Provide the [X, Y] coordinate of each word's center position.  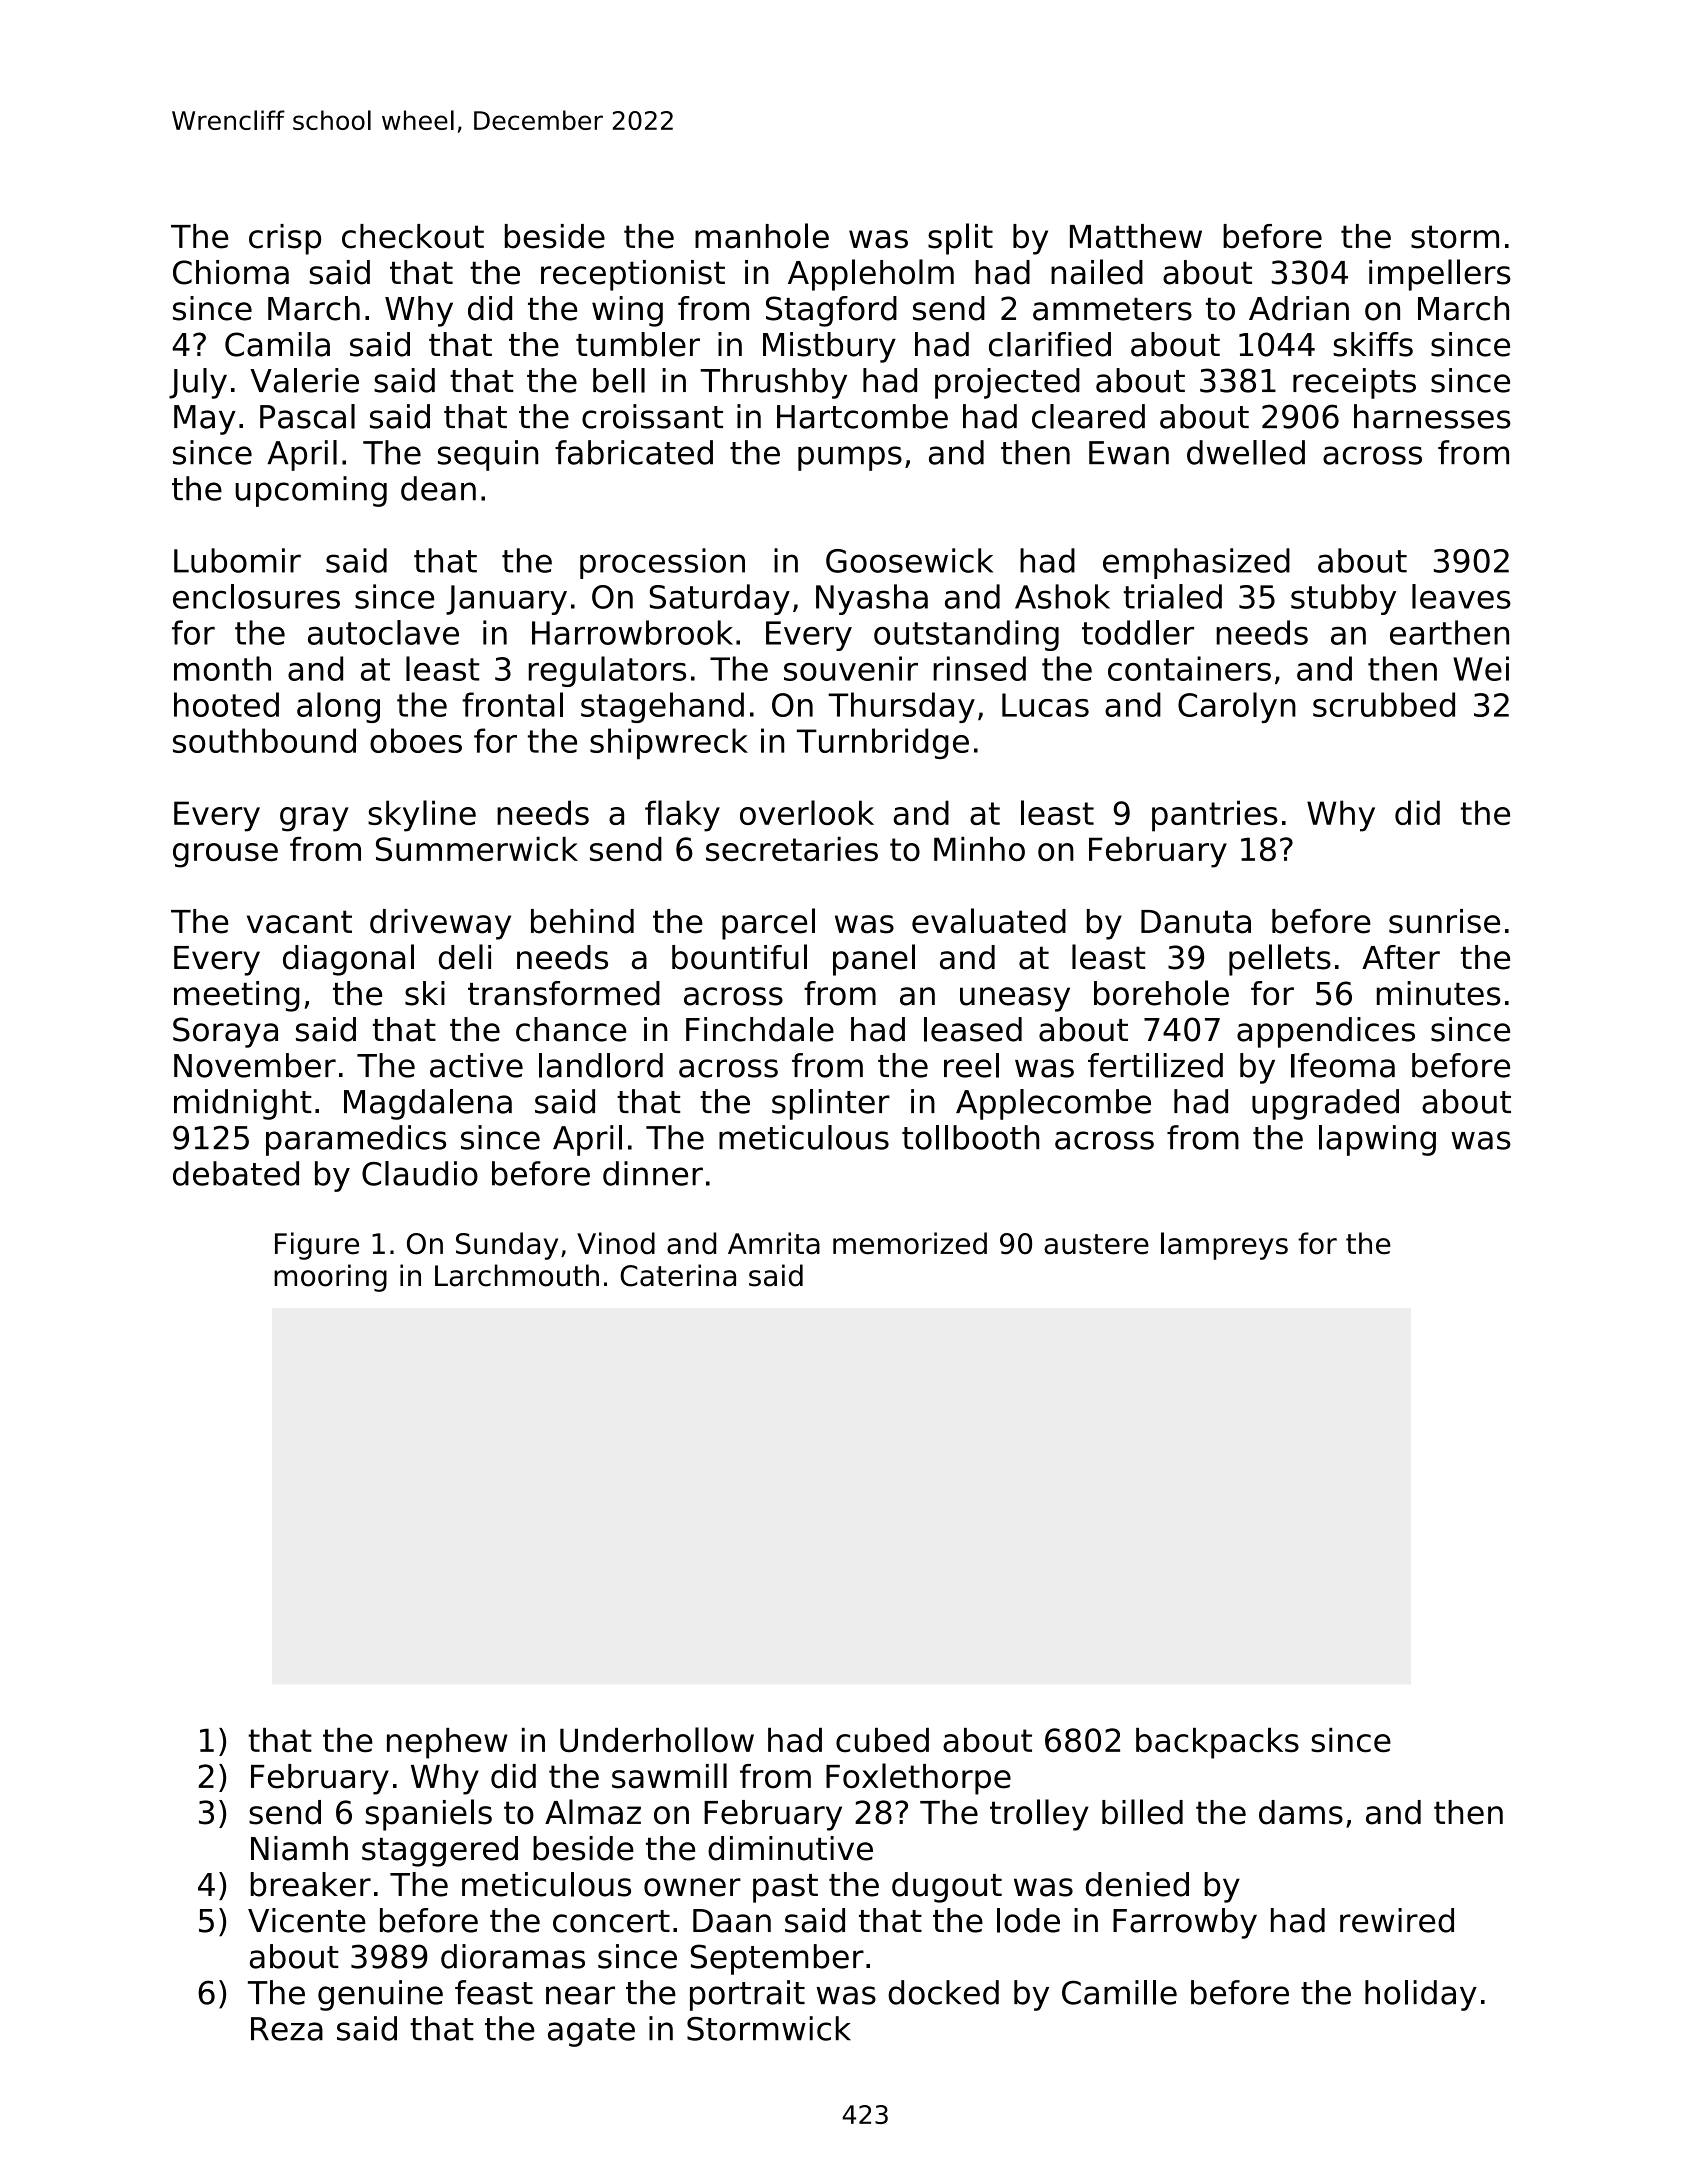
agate [591, 2032]
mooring [330, 1278]
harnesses [1432, 416]
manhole [762, 236]
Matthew [1136, 236]
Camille [1119, 1992]
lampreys [1224, 1246]
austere [1096, 1244]
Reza [287, 2029]
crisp [285, 239]
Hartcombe [862, 416]
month [222, 668]
